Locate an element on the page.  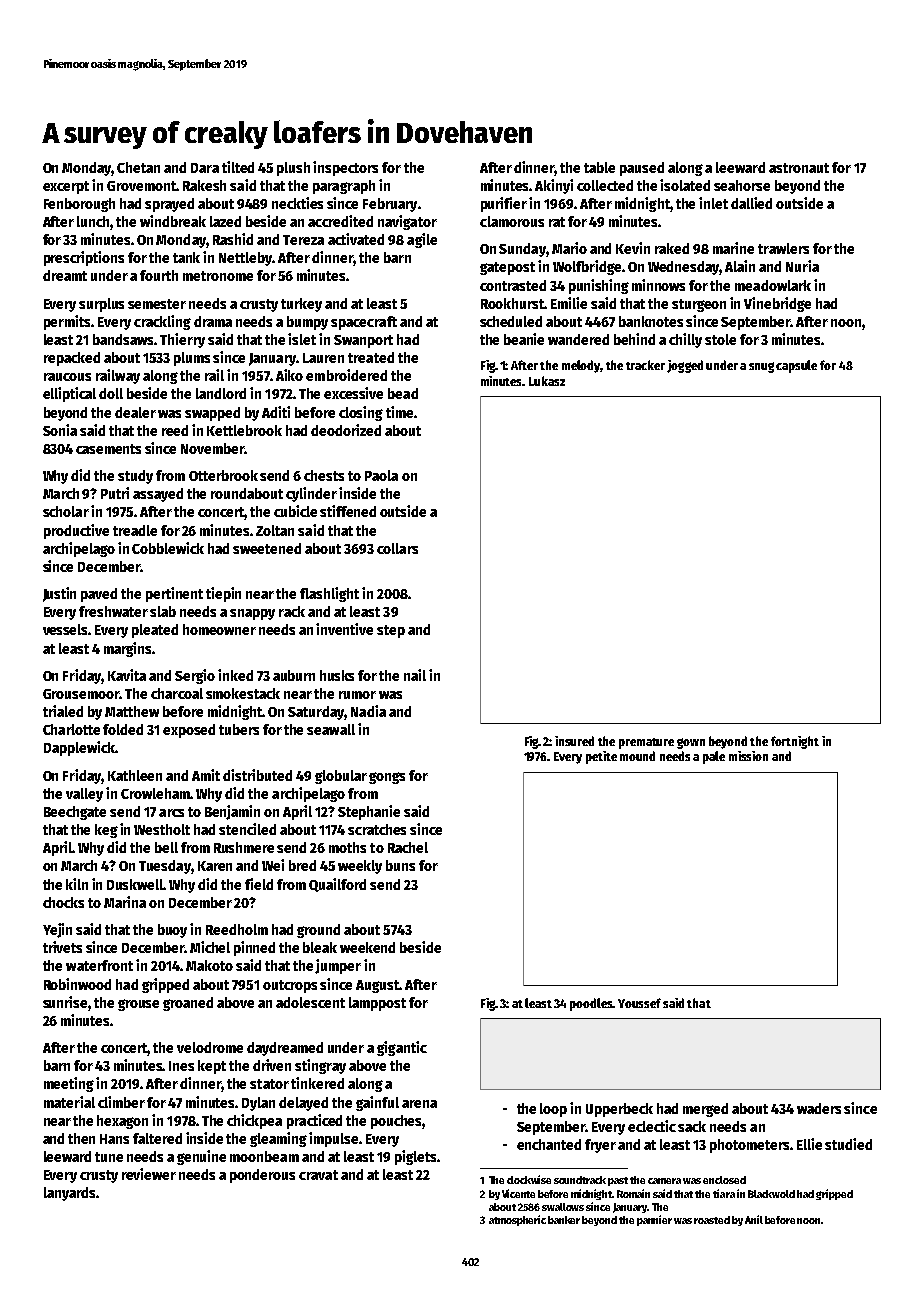
gongs is located at coordinates (387, 778).
